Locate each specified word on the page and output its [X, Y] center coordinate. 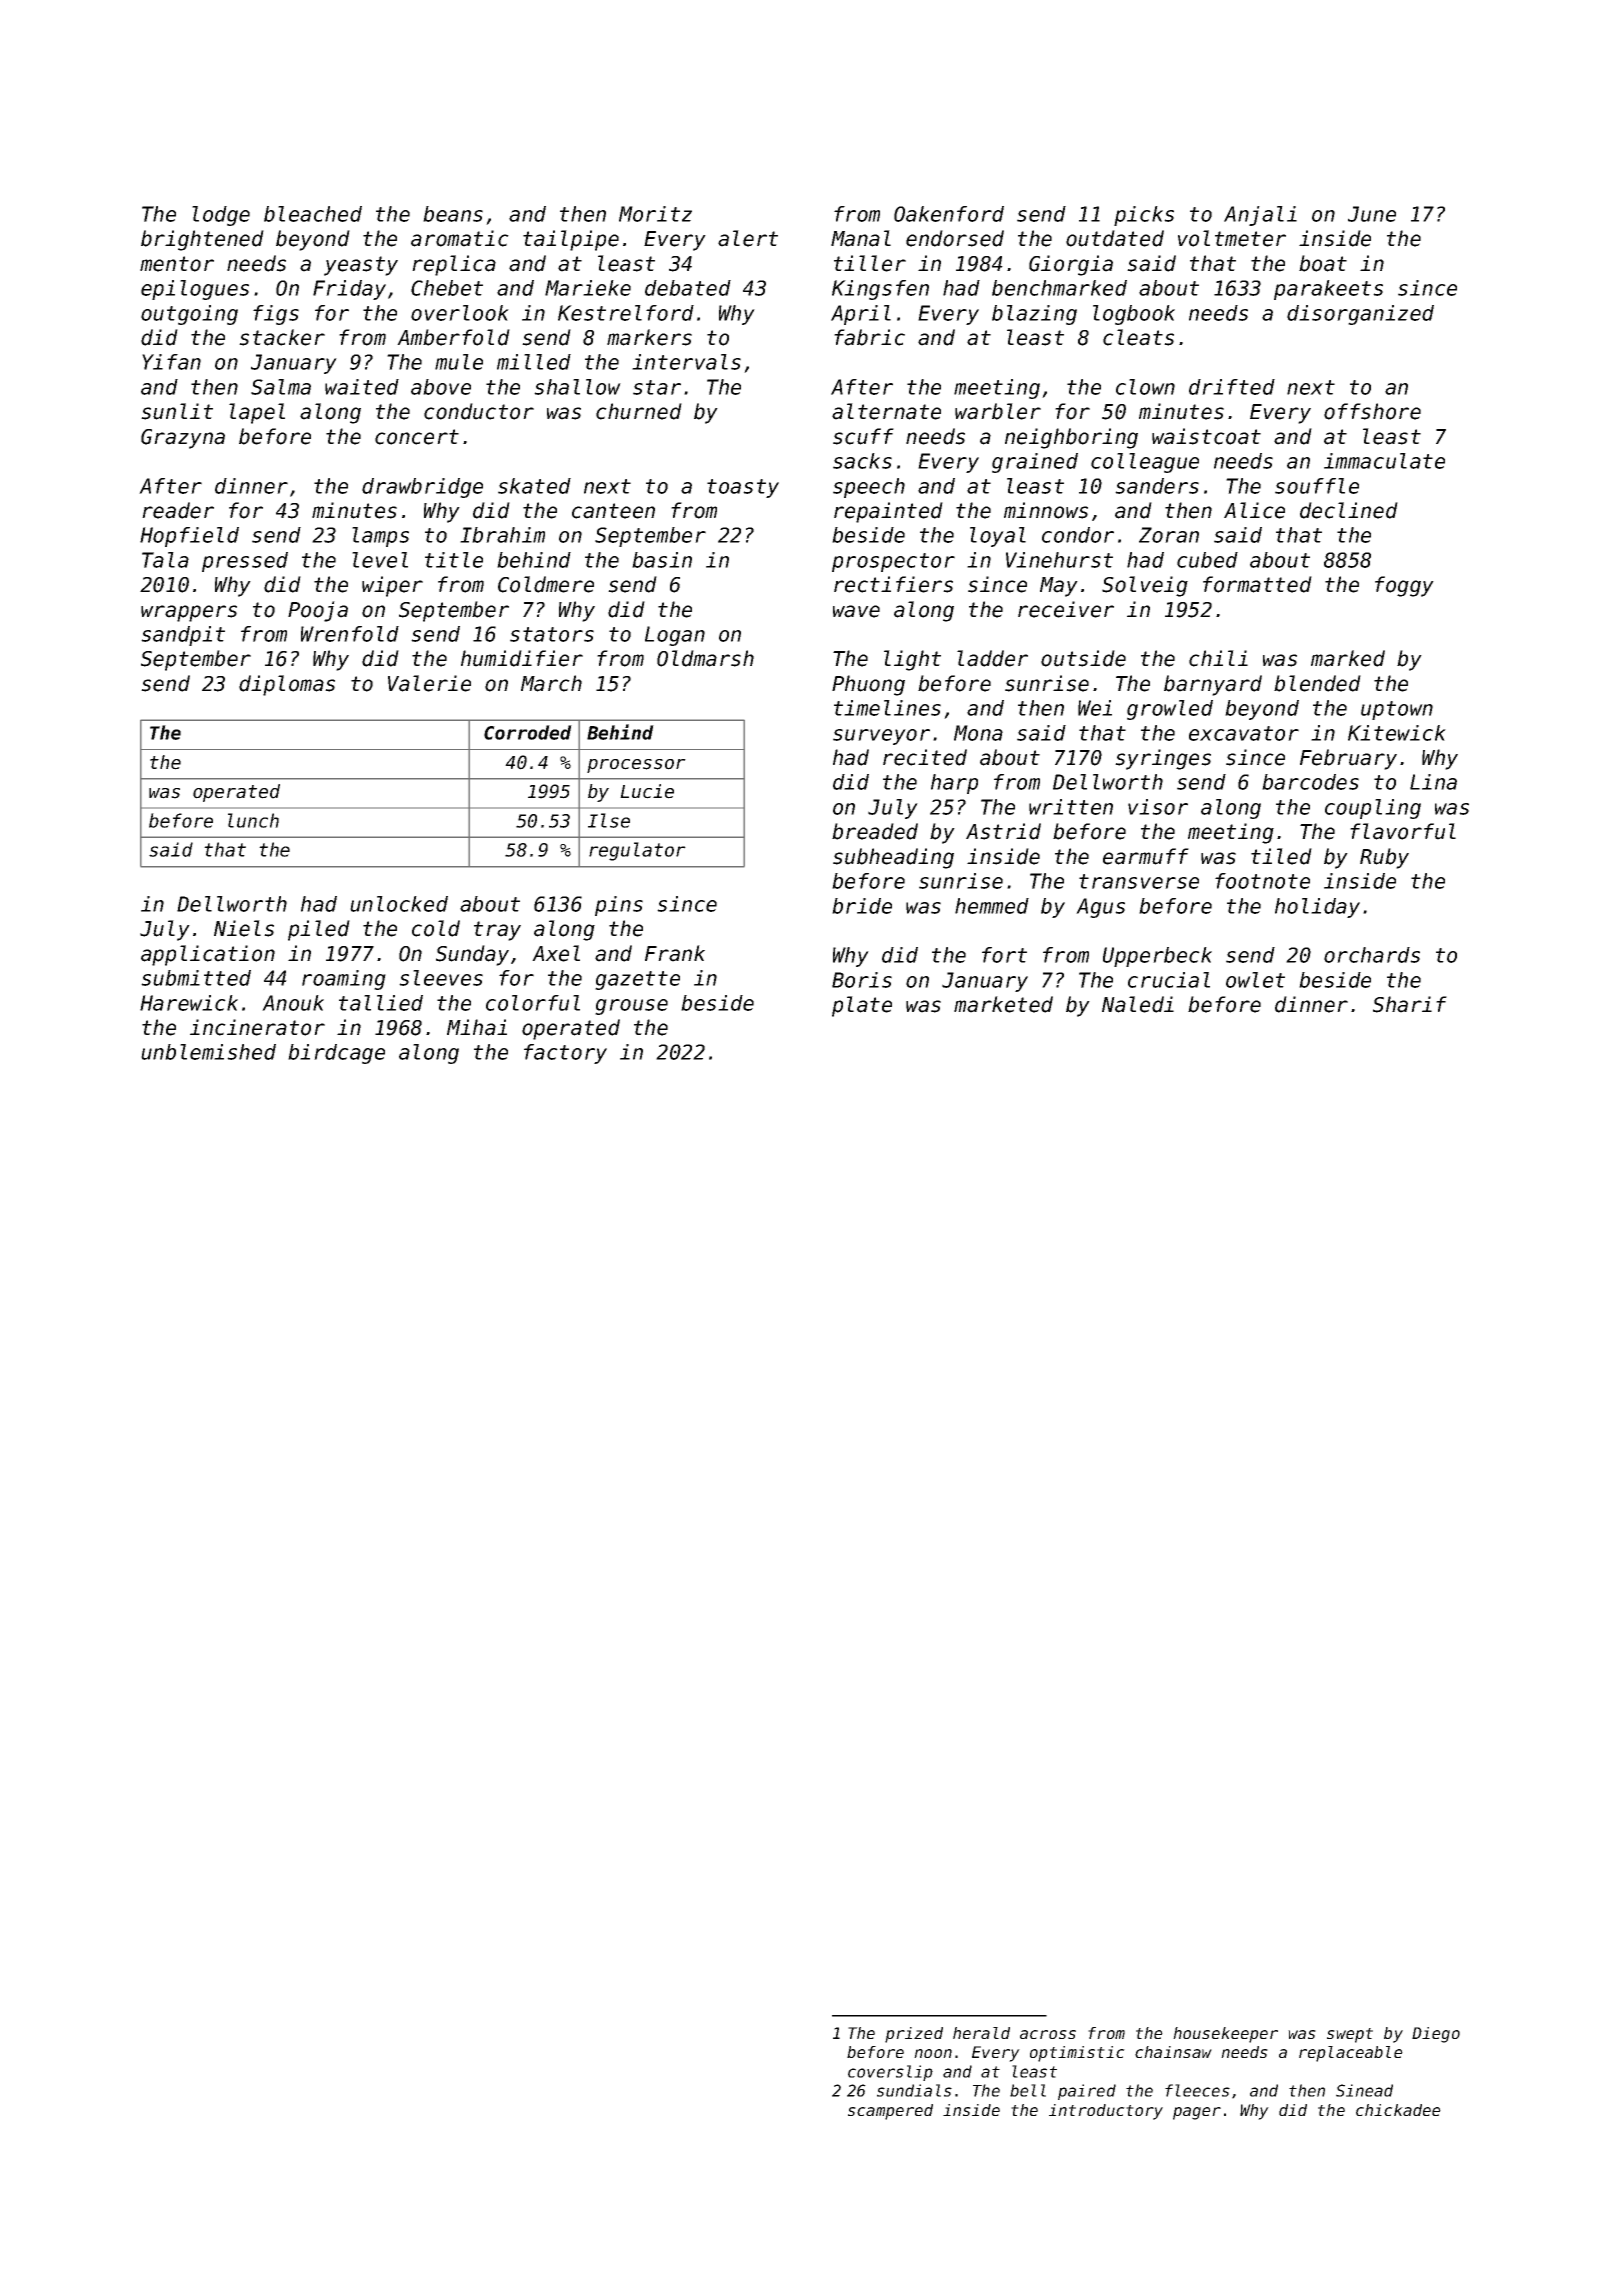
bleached [313, 214]
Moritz [655, 214]
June [1372, 214]
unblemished [208, 1052]
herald [981, 2033]
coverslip [890, 2073]
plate [862, 1006]
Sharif [1410, 1004]
